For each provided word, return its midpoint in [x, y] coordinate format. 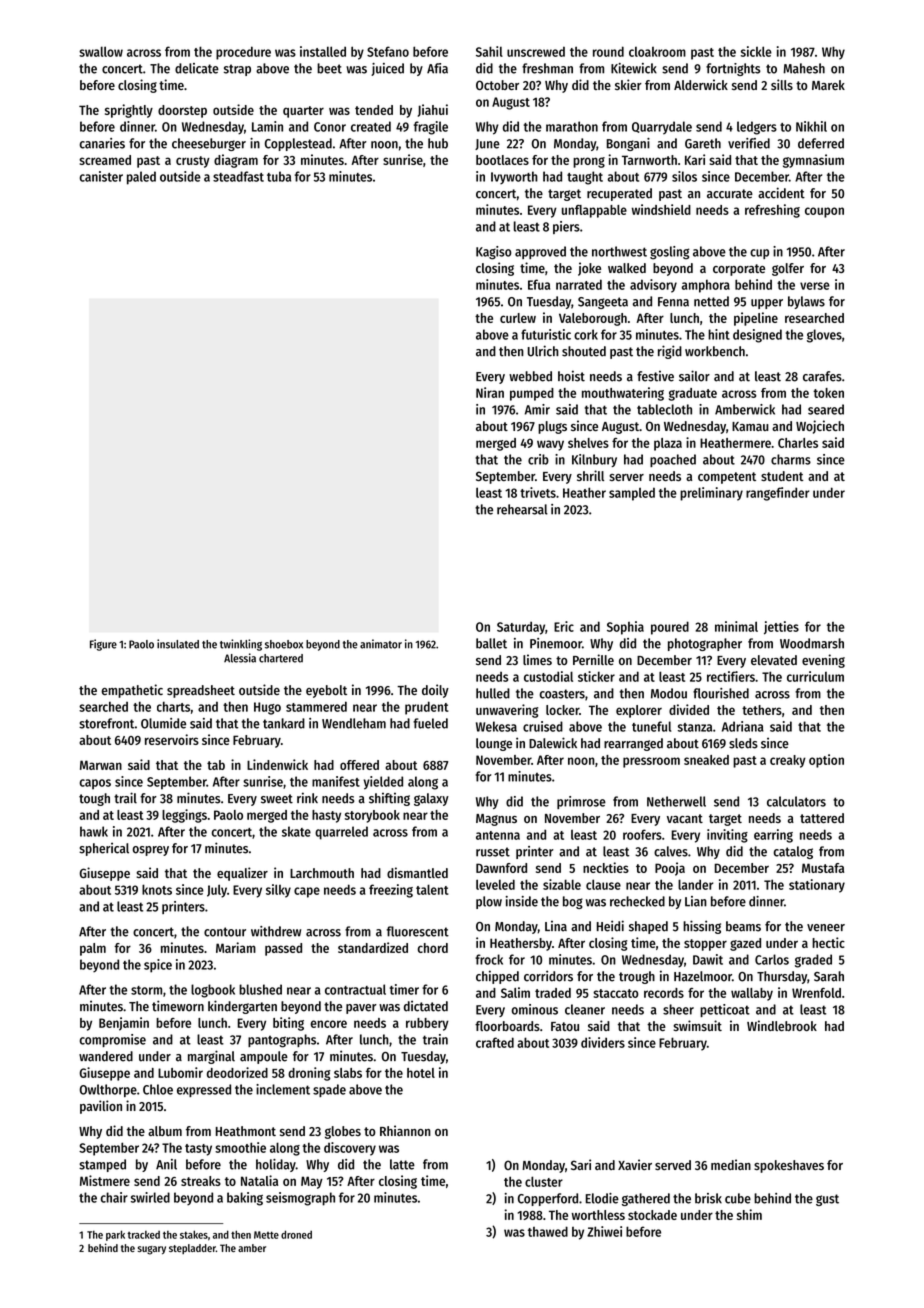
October [497, 85]
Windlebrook [782, 1025]
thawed [548, 1231]
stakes [194, 1234]
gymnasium [813, 161]
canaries [102, 143]
